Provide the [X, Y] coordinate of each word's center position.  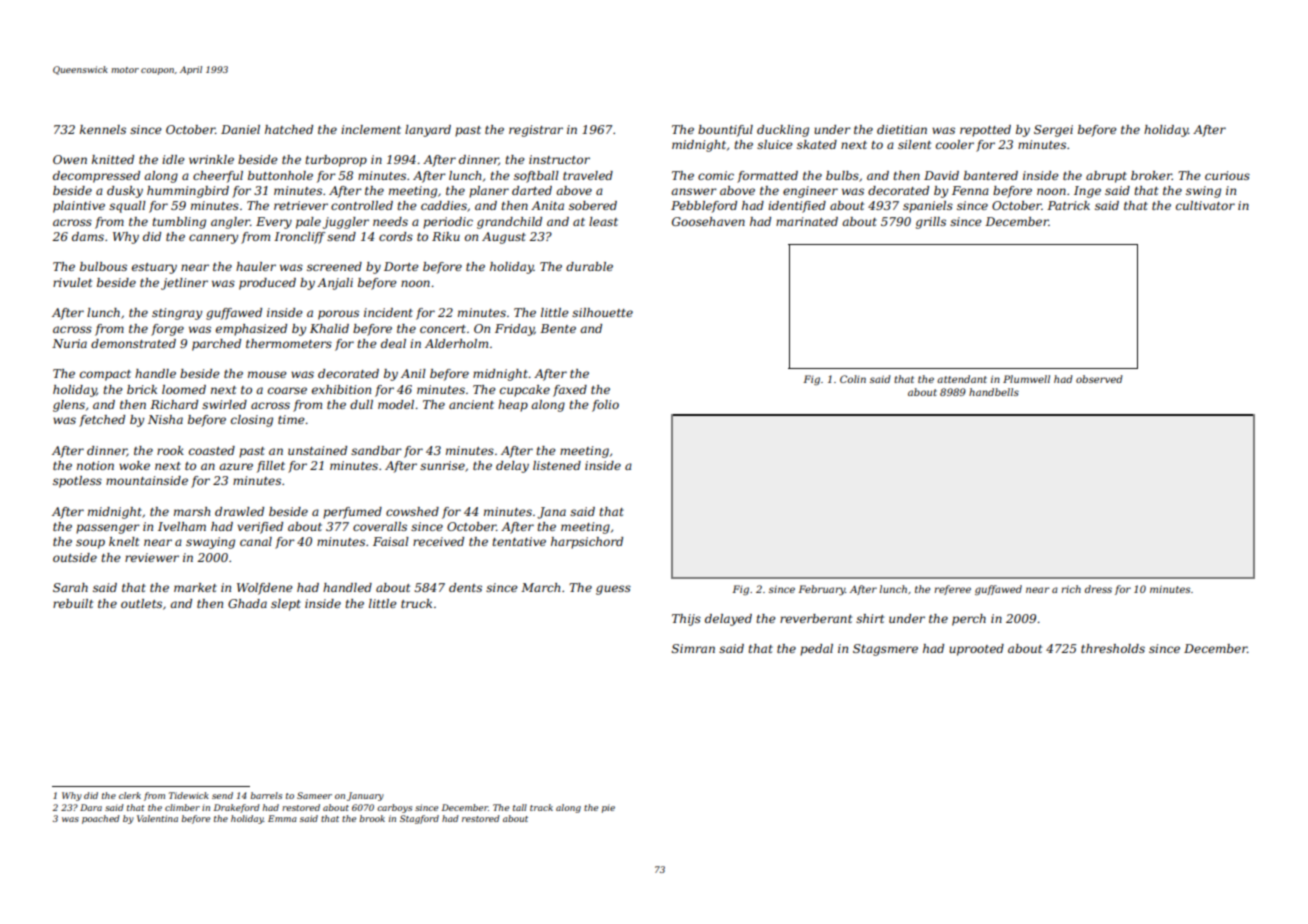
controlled [362, 205]
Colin [853, 379]
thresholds [1113, 648]
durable [589, 266]
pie [608, 808]
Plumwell [1026, 379]
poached [101, 819]
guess [613, 590]
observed [1099, 379]
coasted [212, 450]
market [195, 587]
